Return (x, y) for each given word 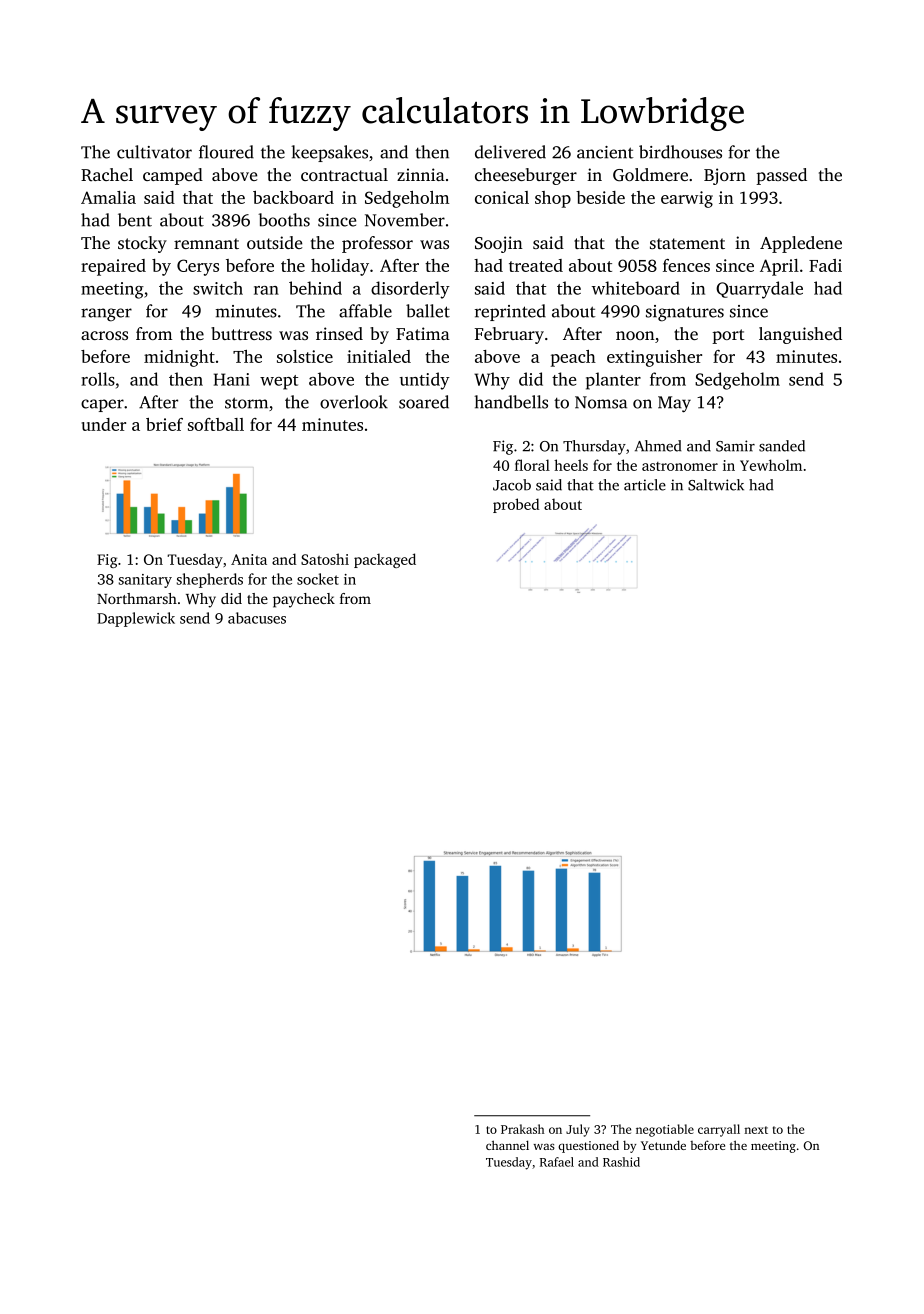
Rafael (557, 1162)
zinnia (421, 174)
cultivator (154, 152)
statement (687, 243)
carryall (719, 1130)
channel (507, 1145)
